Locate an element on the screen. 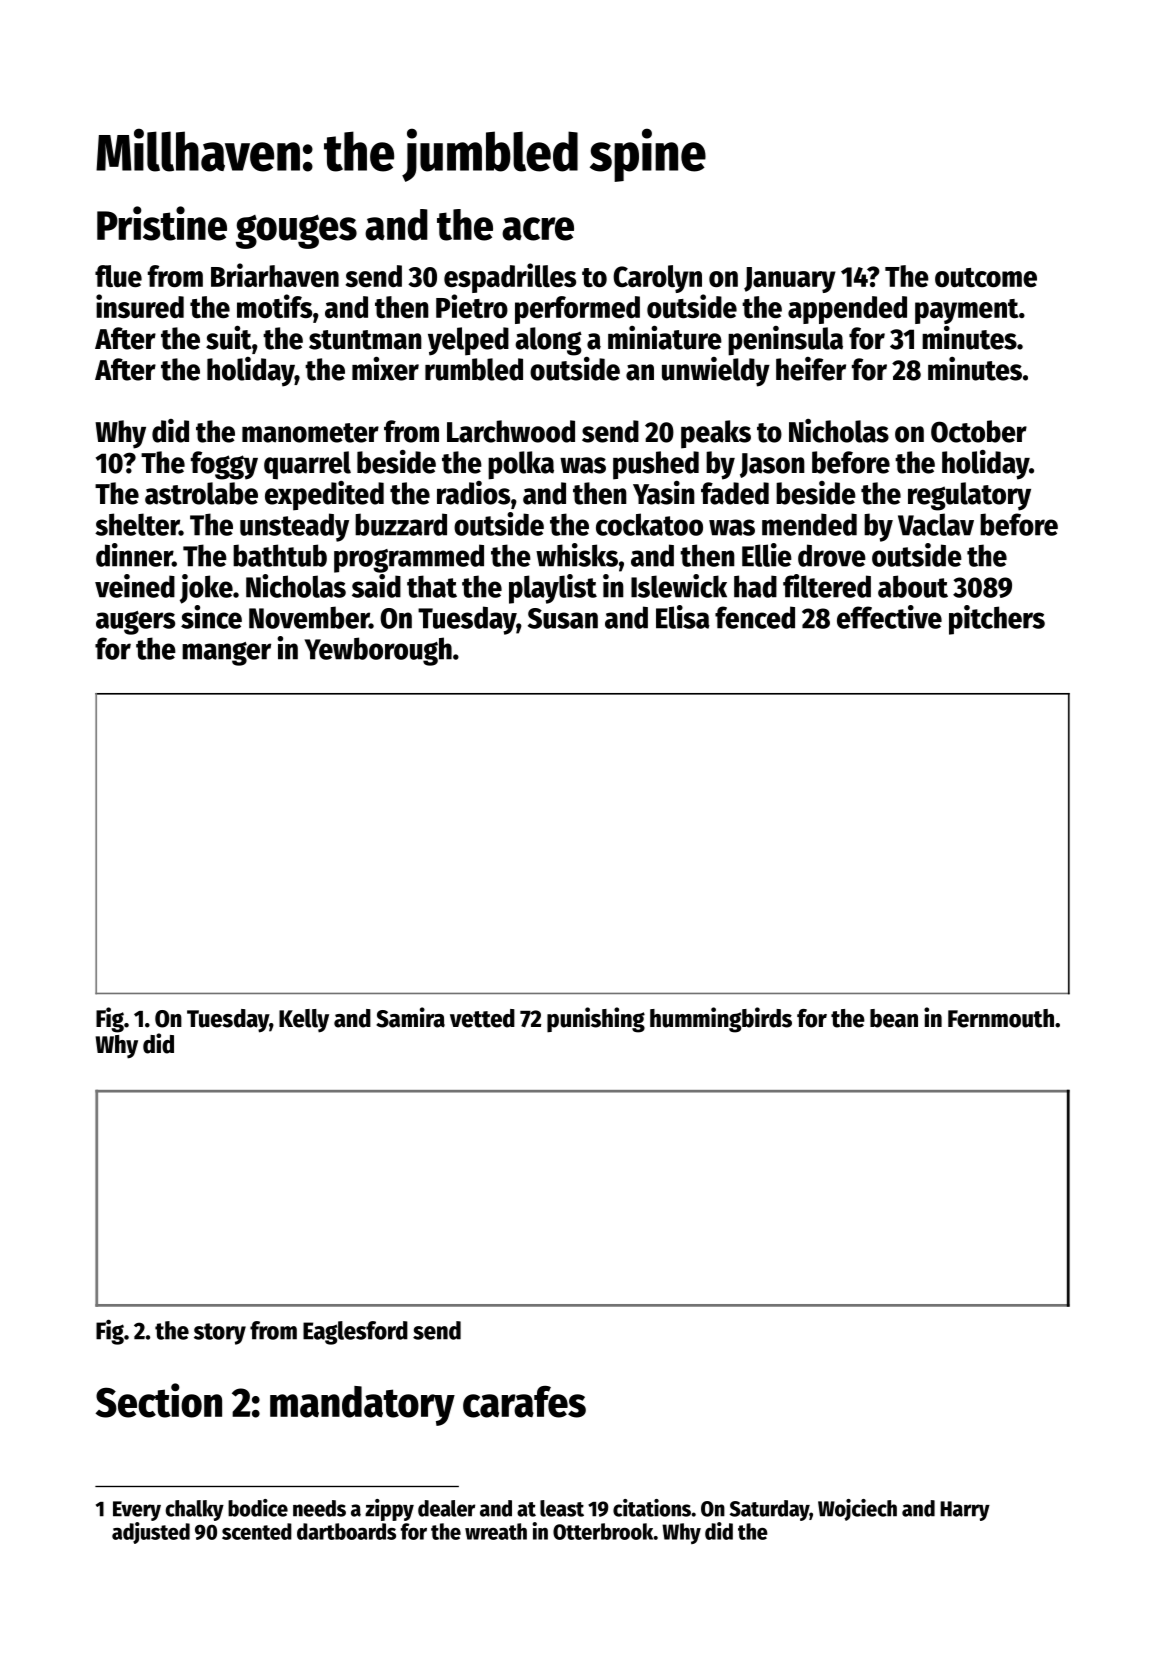 The height and width of the screenshot is (1654, 1165). carafes is located at coordinates (524, 1402).
